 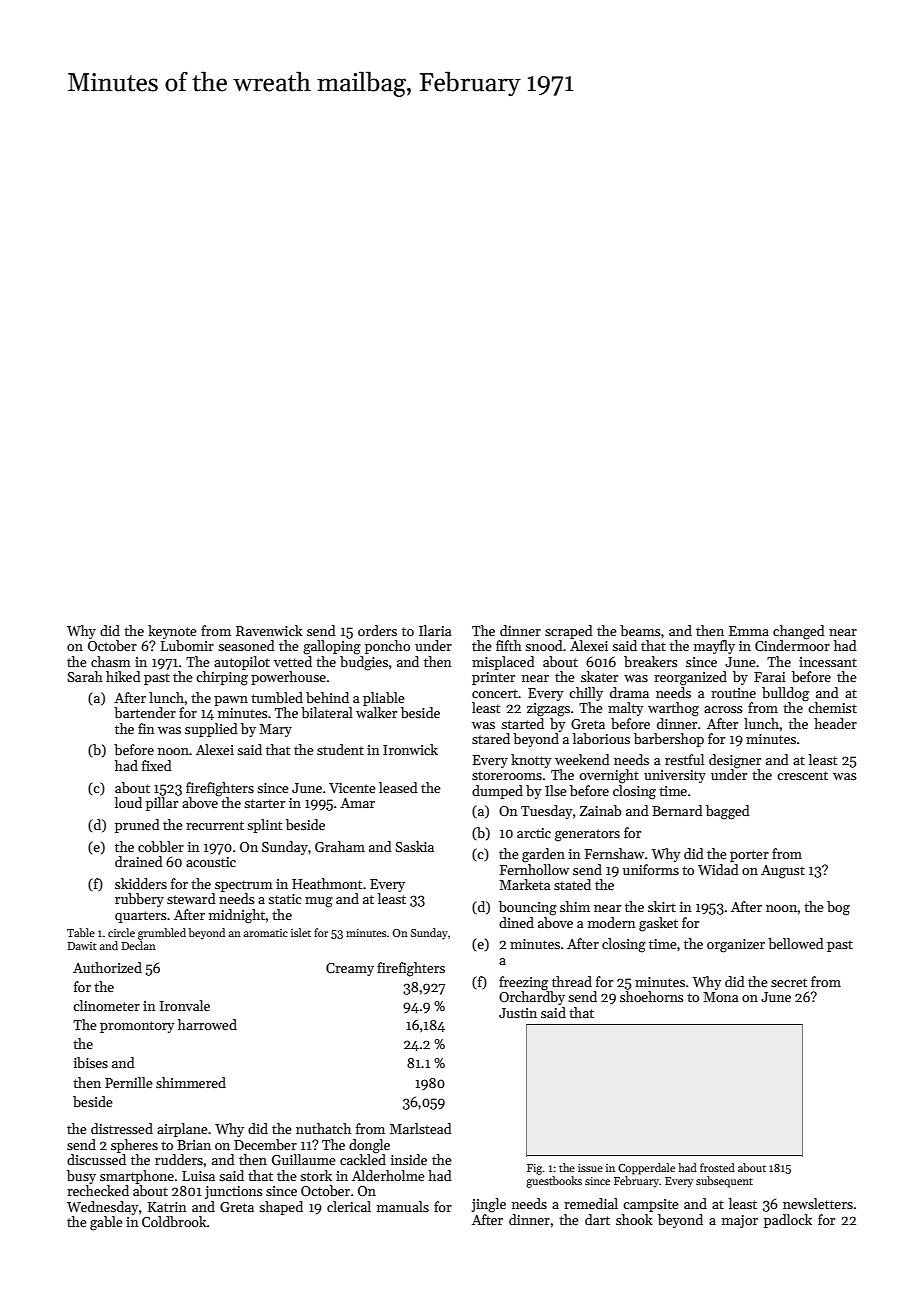 What do you see at coordinates (802, 775) in the screenshot?
I see `crescent` at bounding box center [802, 775].
